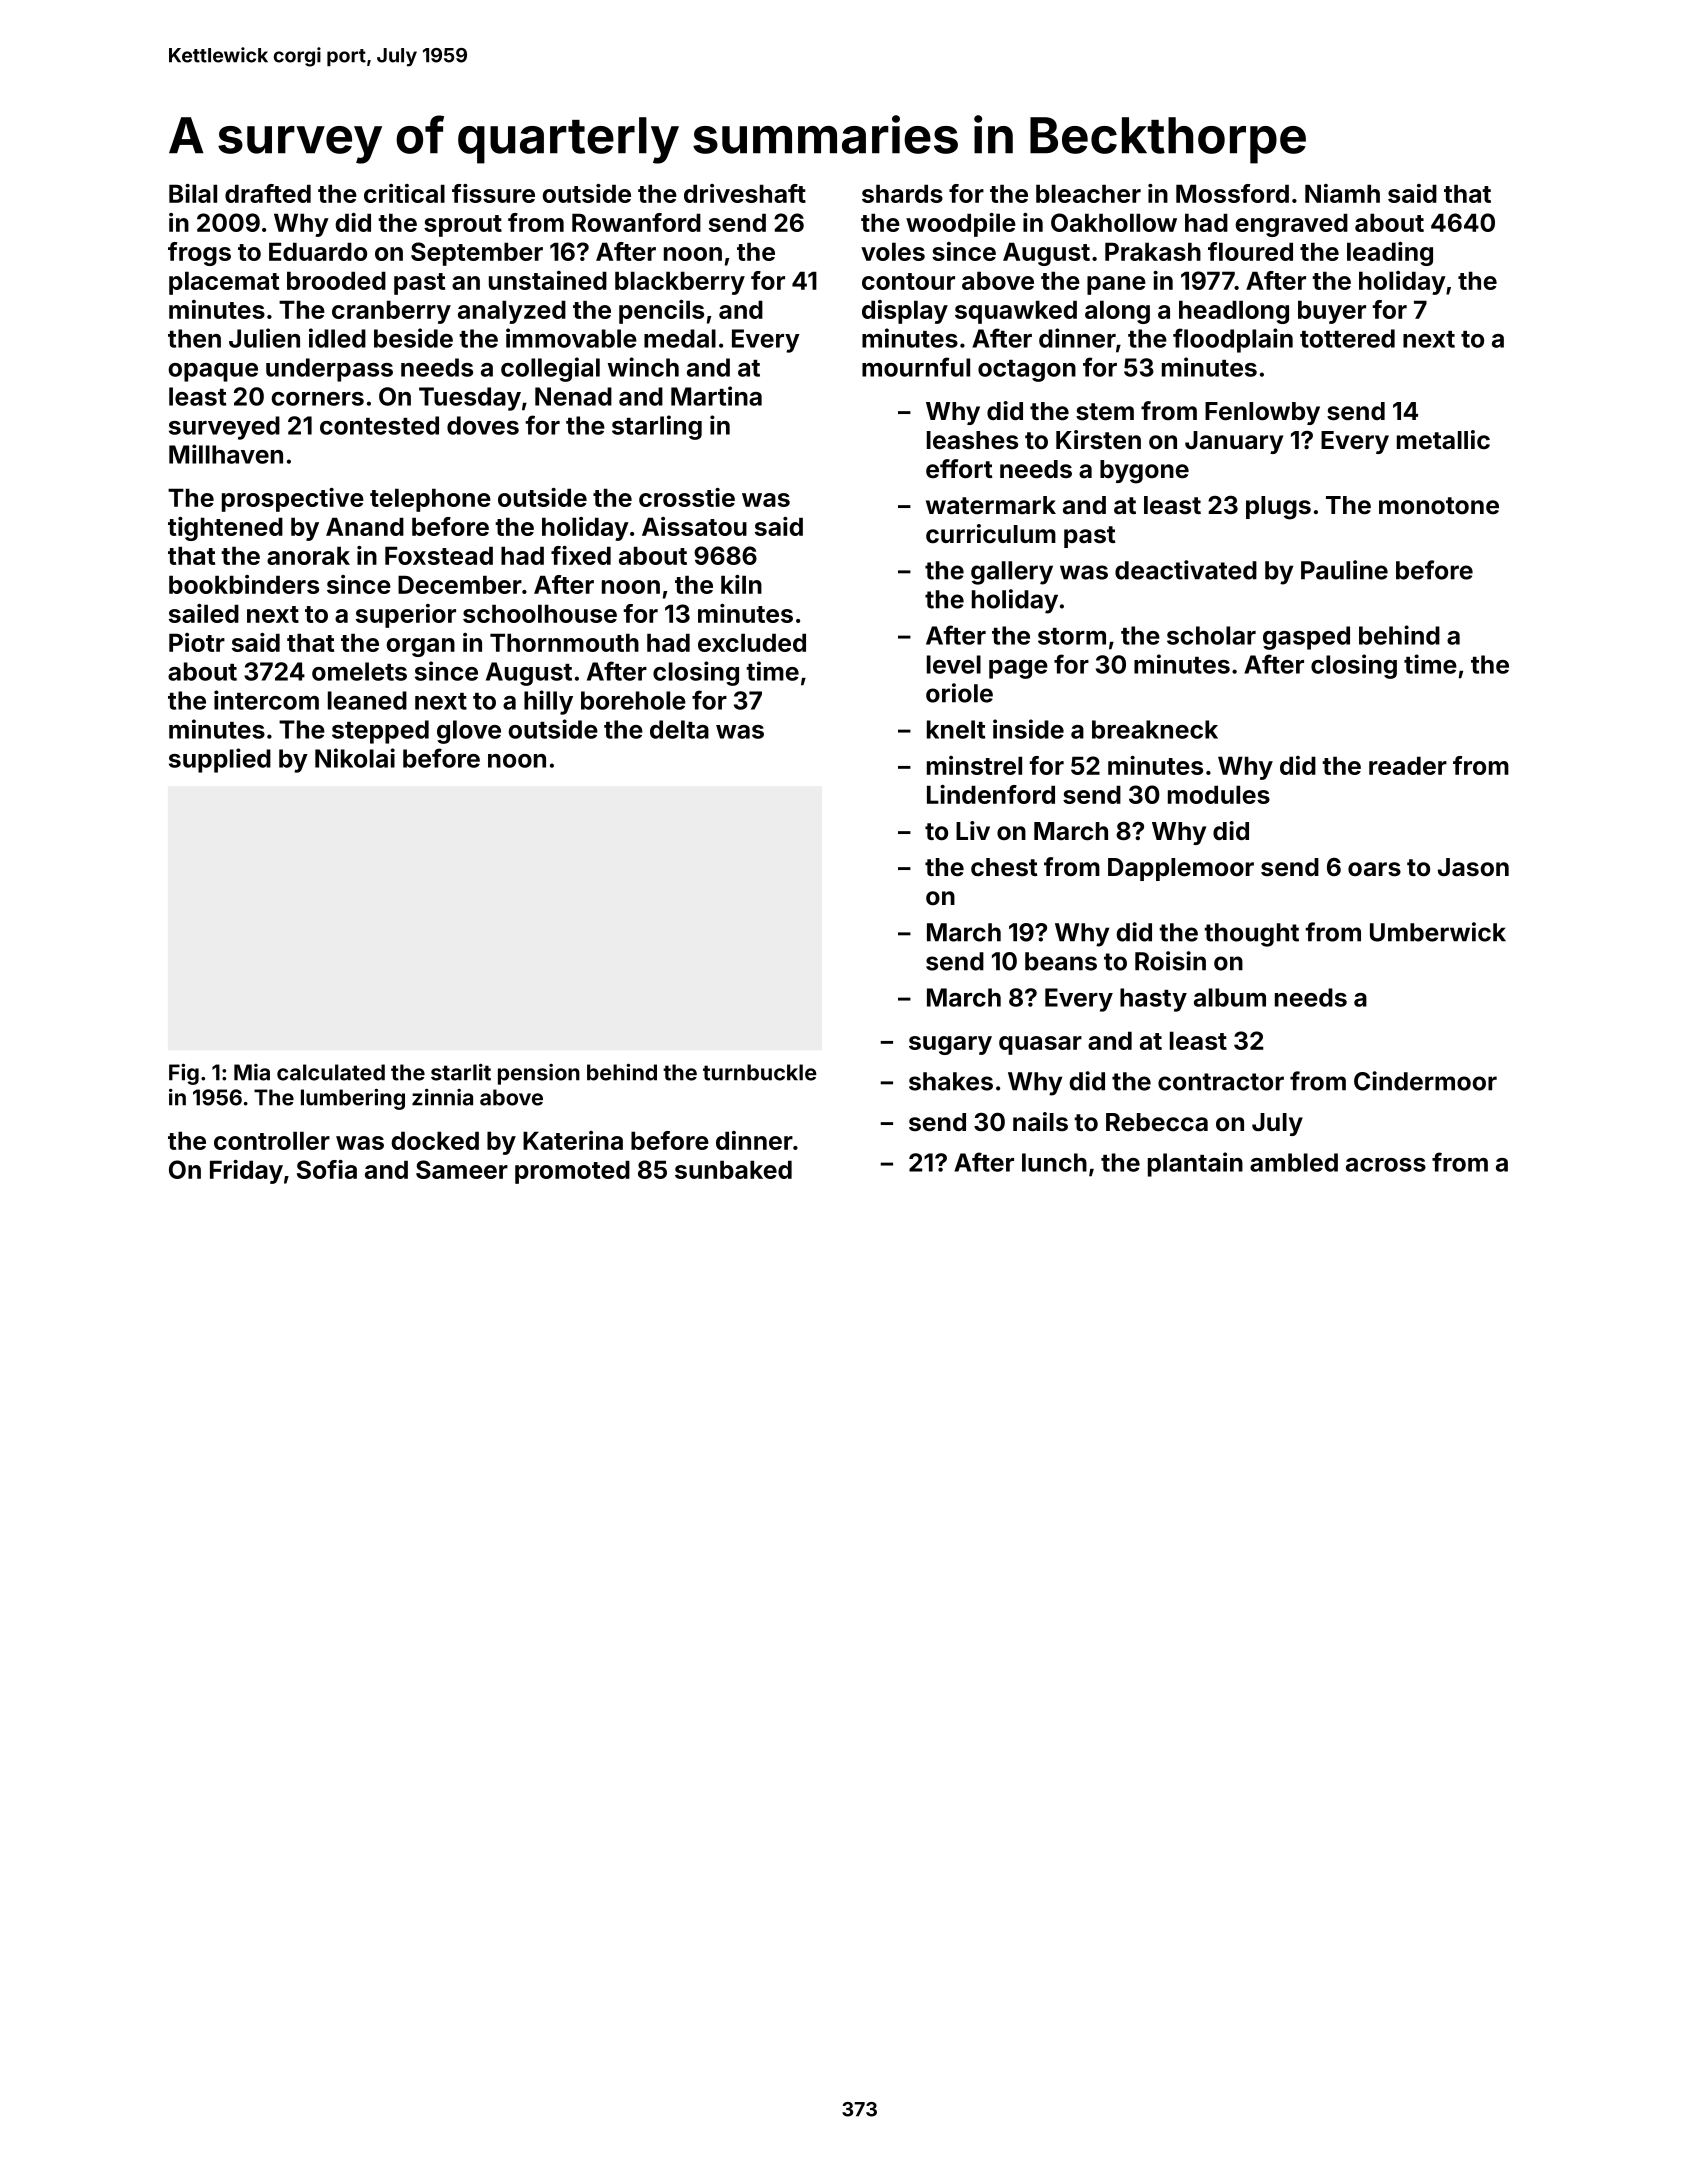  I want to click on Fenlowby, so click(1262, 413).
